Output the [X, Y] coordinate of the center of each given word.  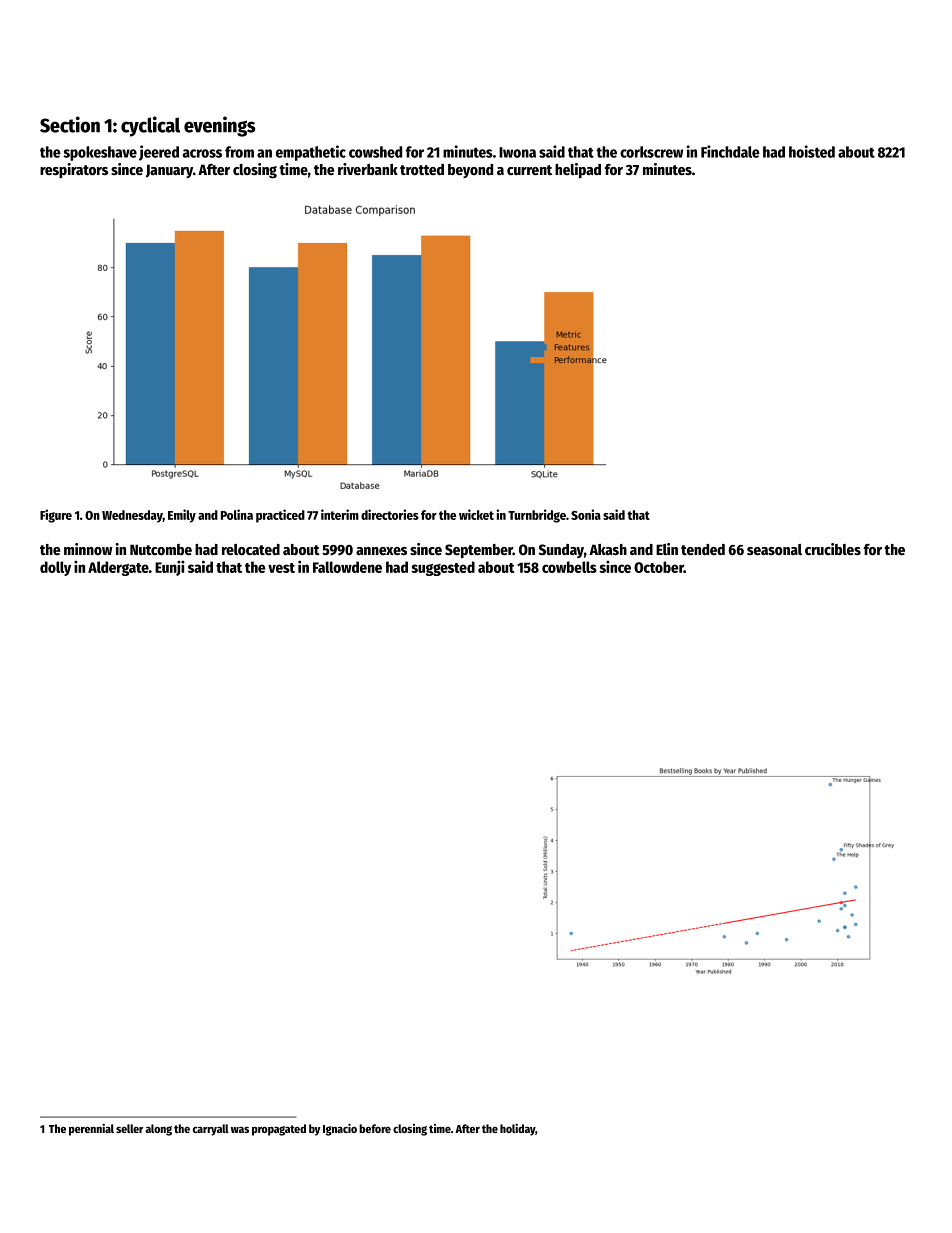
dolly [55, 568]
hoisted [812, 151]
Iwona [517, 152]
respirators [74, 170]
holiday [517, 1130]
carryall [211, 1130]
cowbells [569, 567]
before [375, 1128]
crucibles [833, 549]
